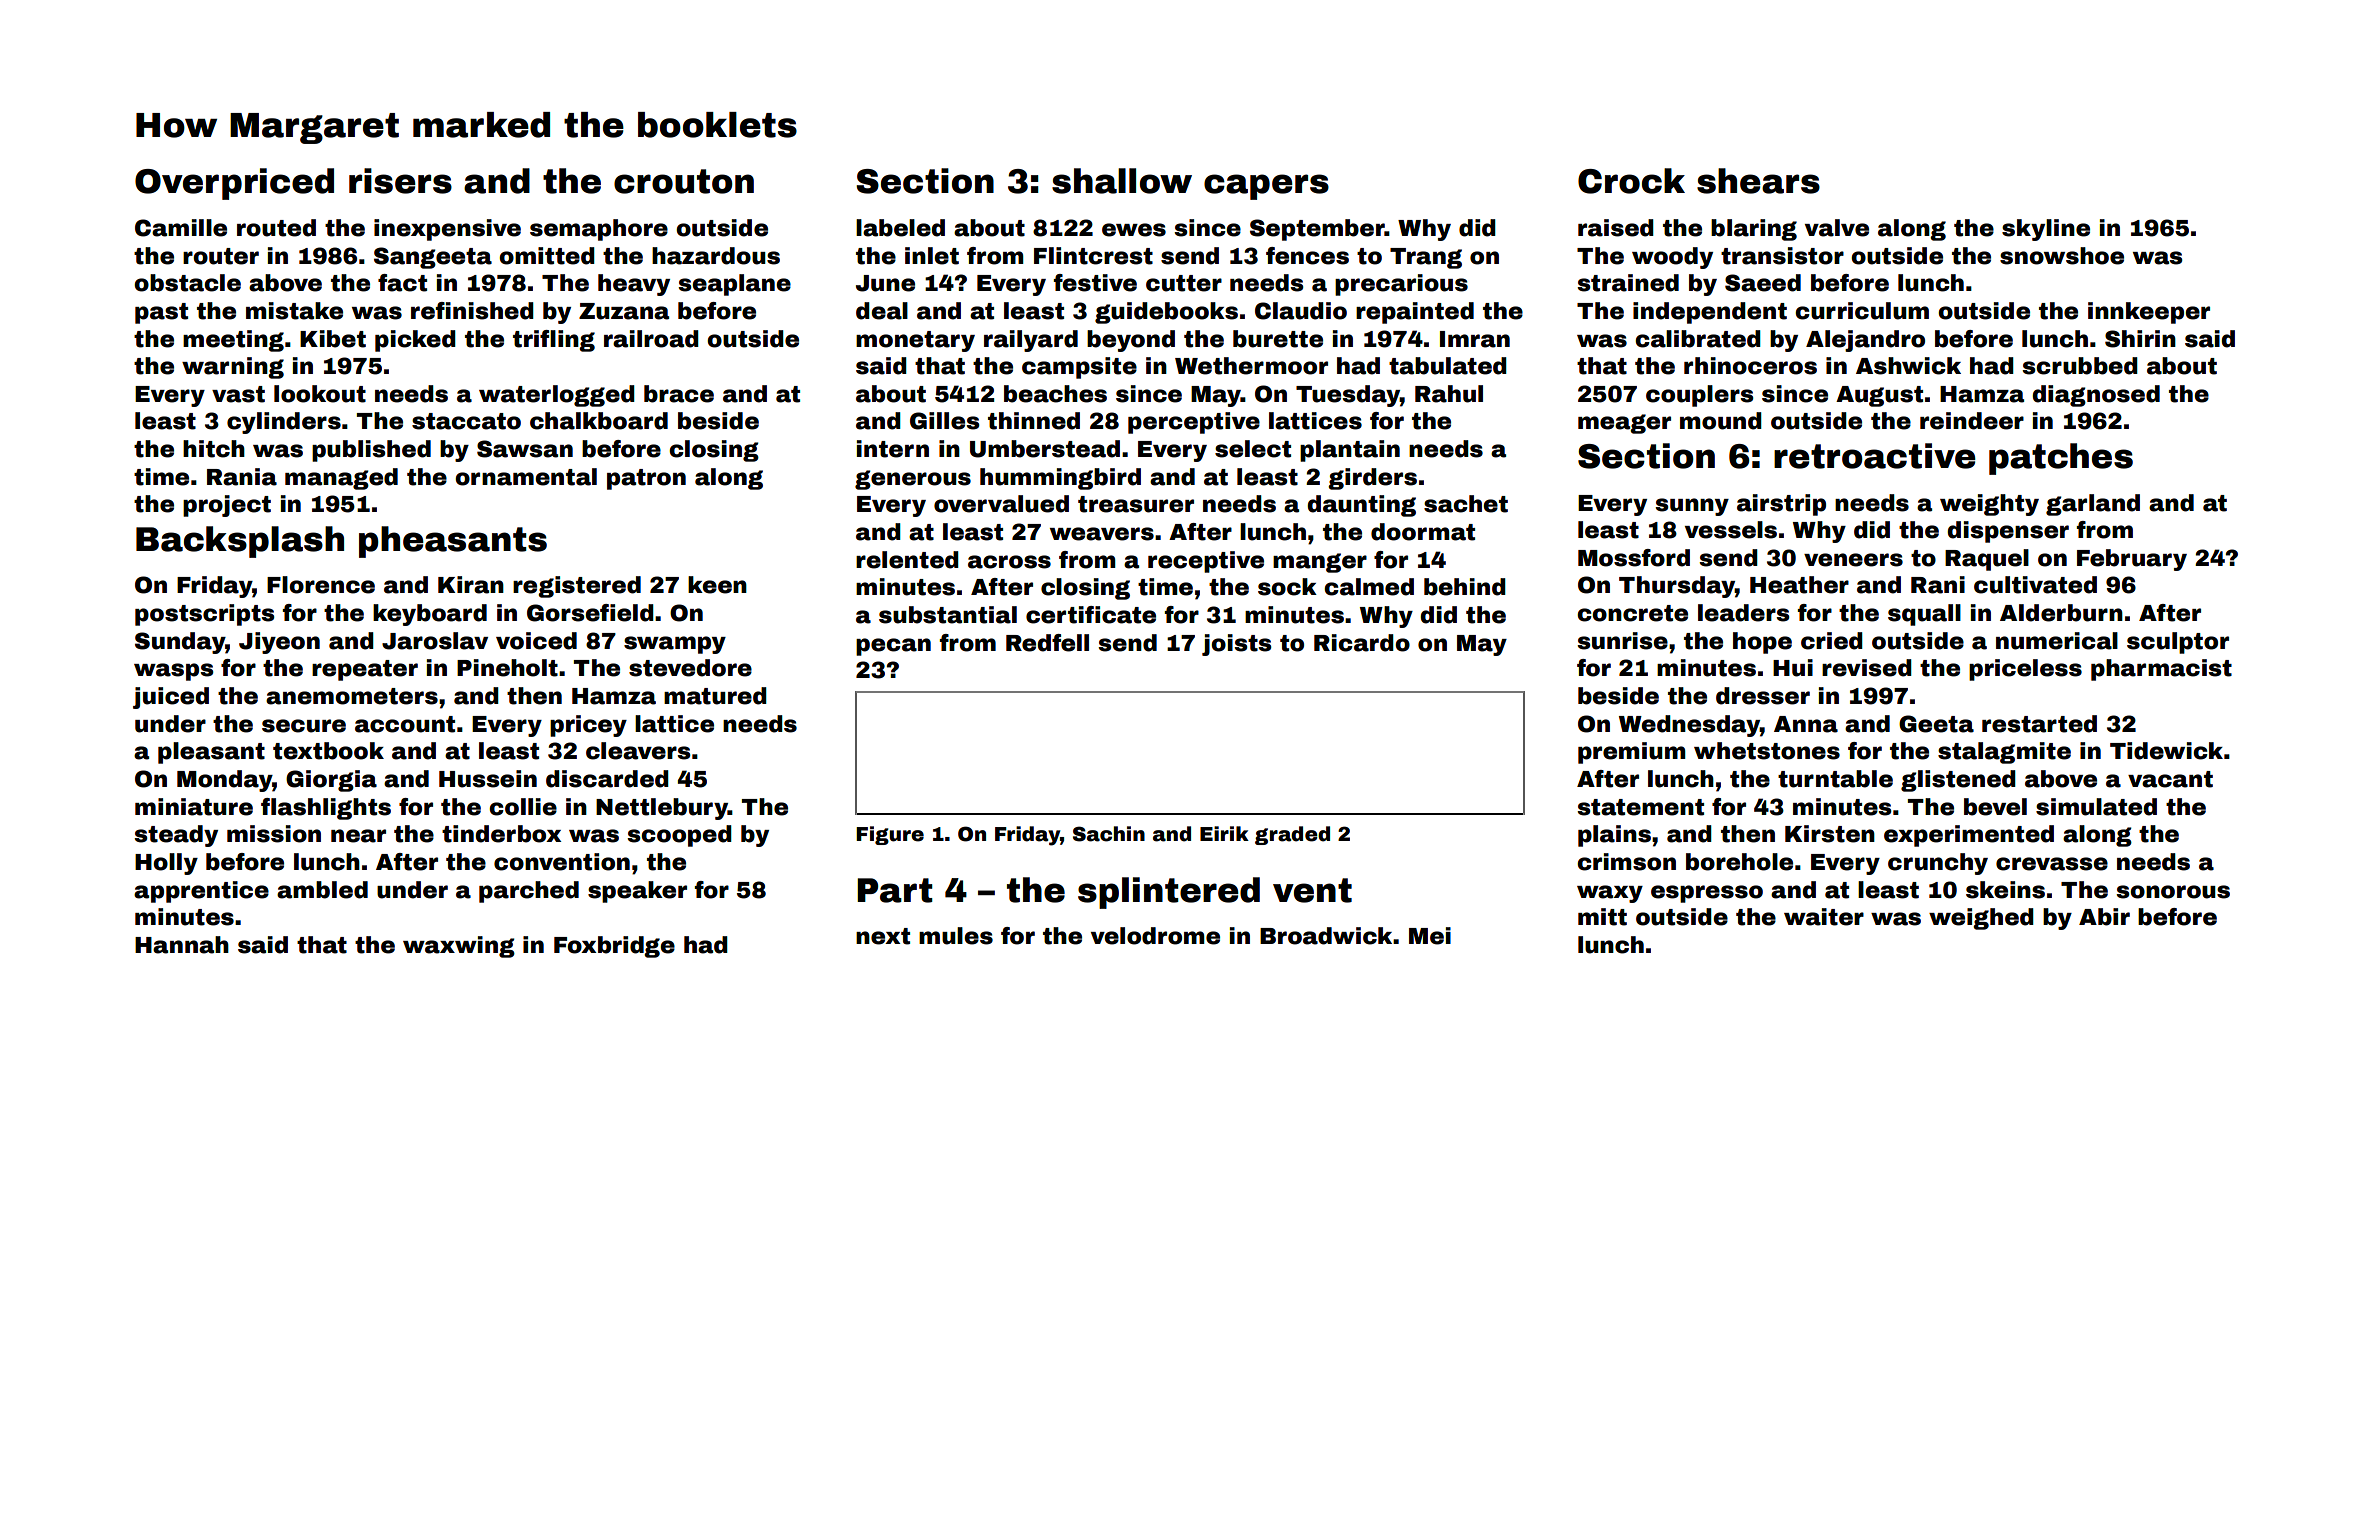  Describe the element at coordinates (2061, 613) in the document. I see `Alderburn` at that location.
